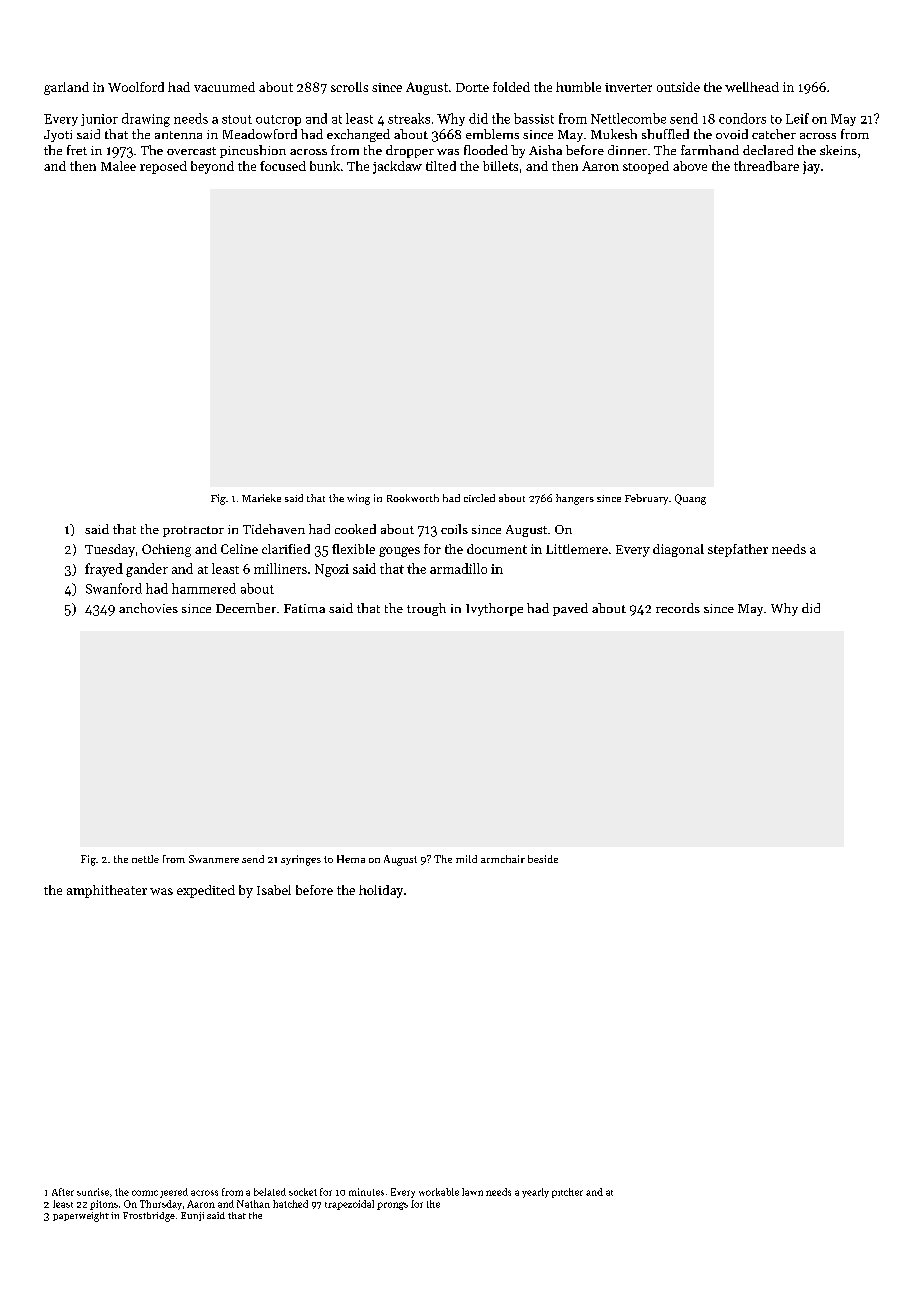 This screenshot has height=1308, width=924. I want to click on Woolford, so click(136, 87).
